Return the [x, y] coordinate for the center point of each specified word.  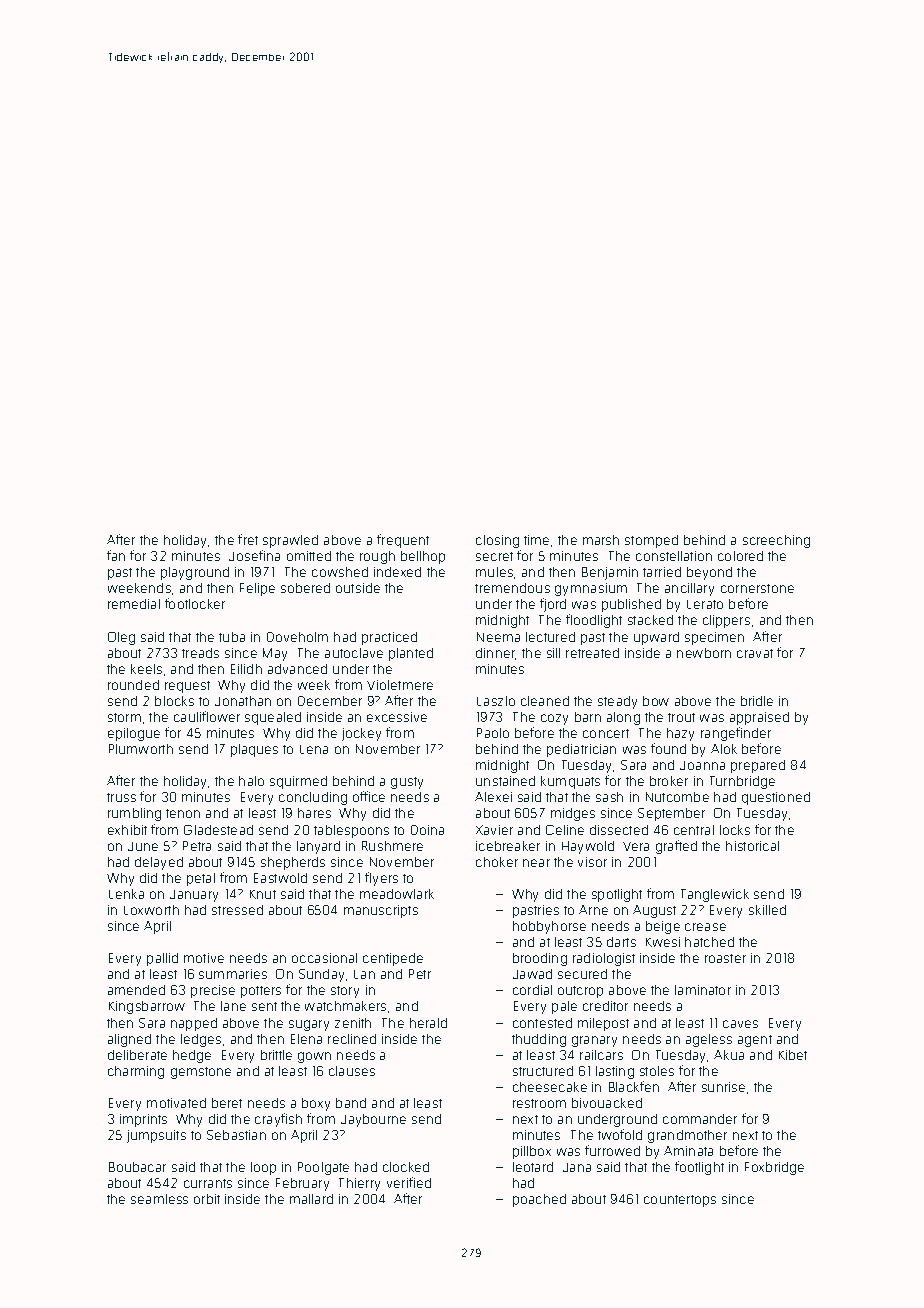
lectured [550, 637]
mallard [311, 1199]
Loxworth [151, 910]
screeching [776, 541]
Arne [593, 910]
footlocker [195, 603]
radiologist [604, 959]
